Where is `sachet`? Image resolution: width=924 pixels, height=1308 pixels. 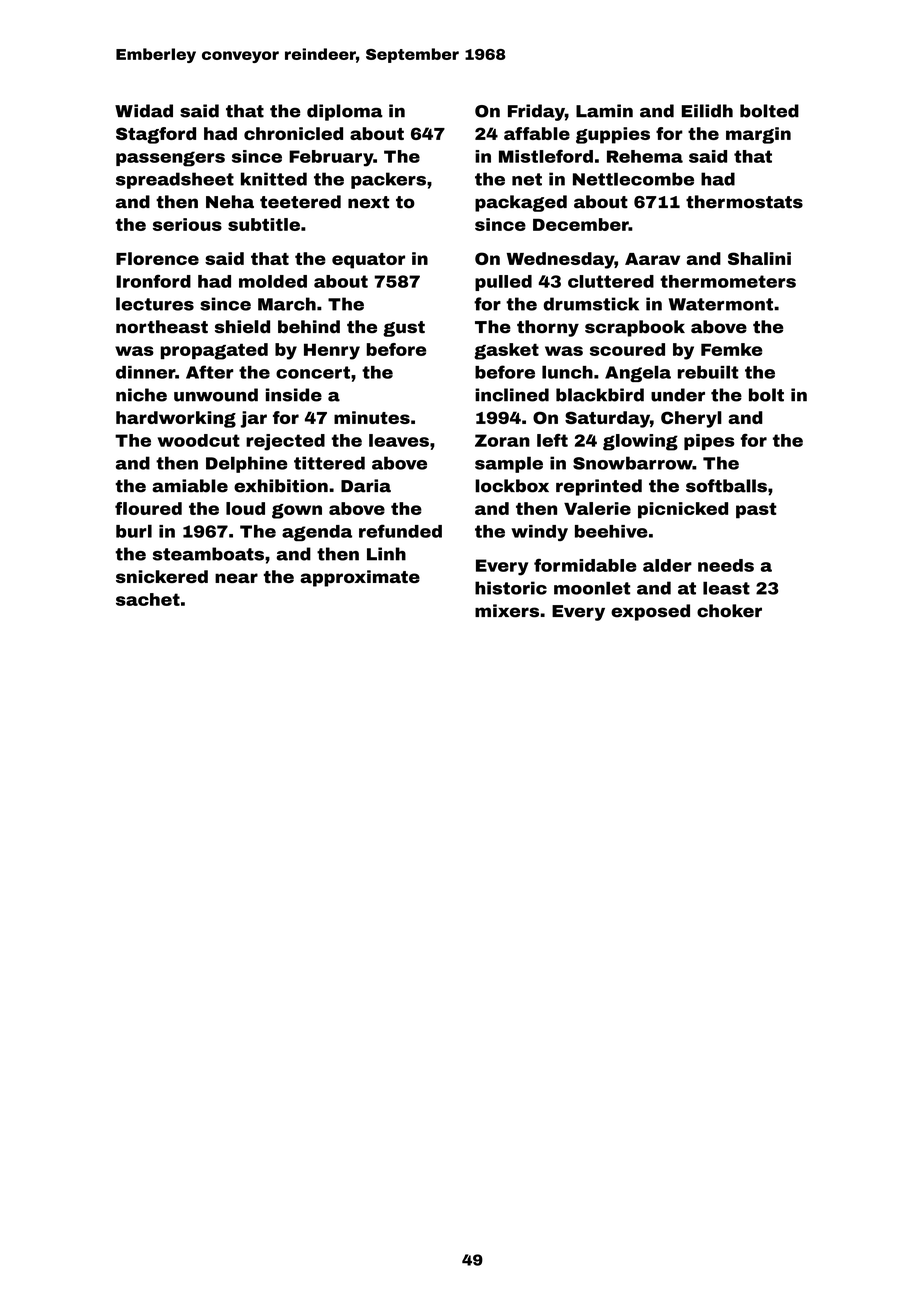
sachet is located at coordinates (148, 599).
